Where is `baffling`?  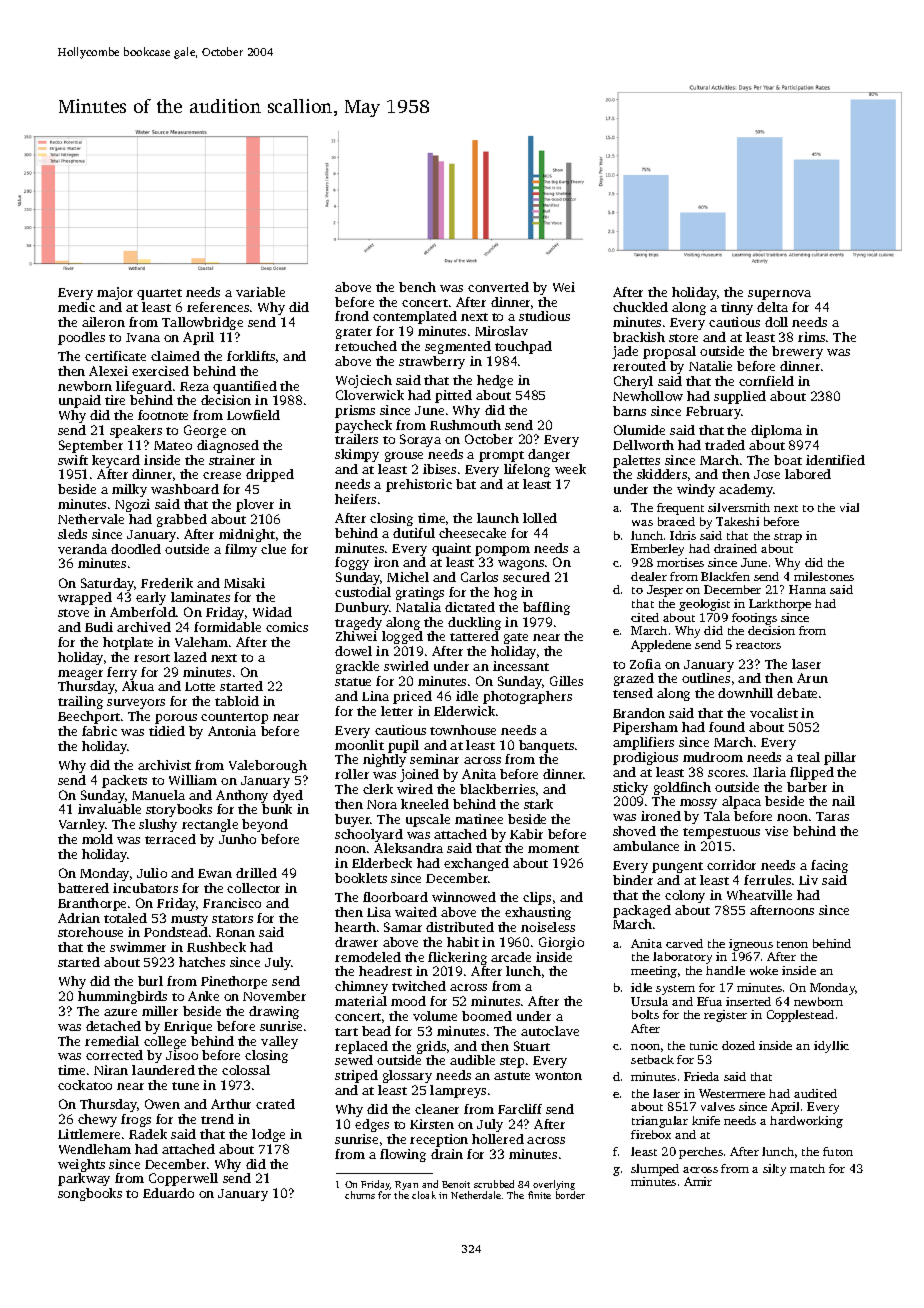 baffling is located at coordinates (546, 608).
